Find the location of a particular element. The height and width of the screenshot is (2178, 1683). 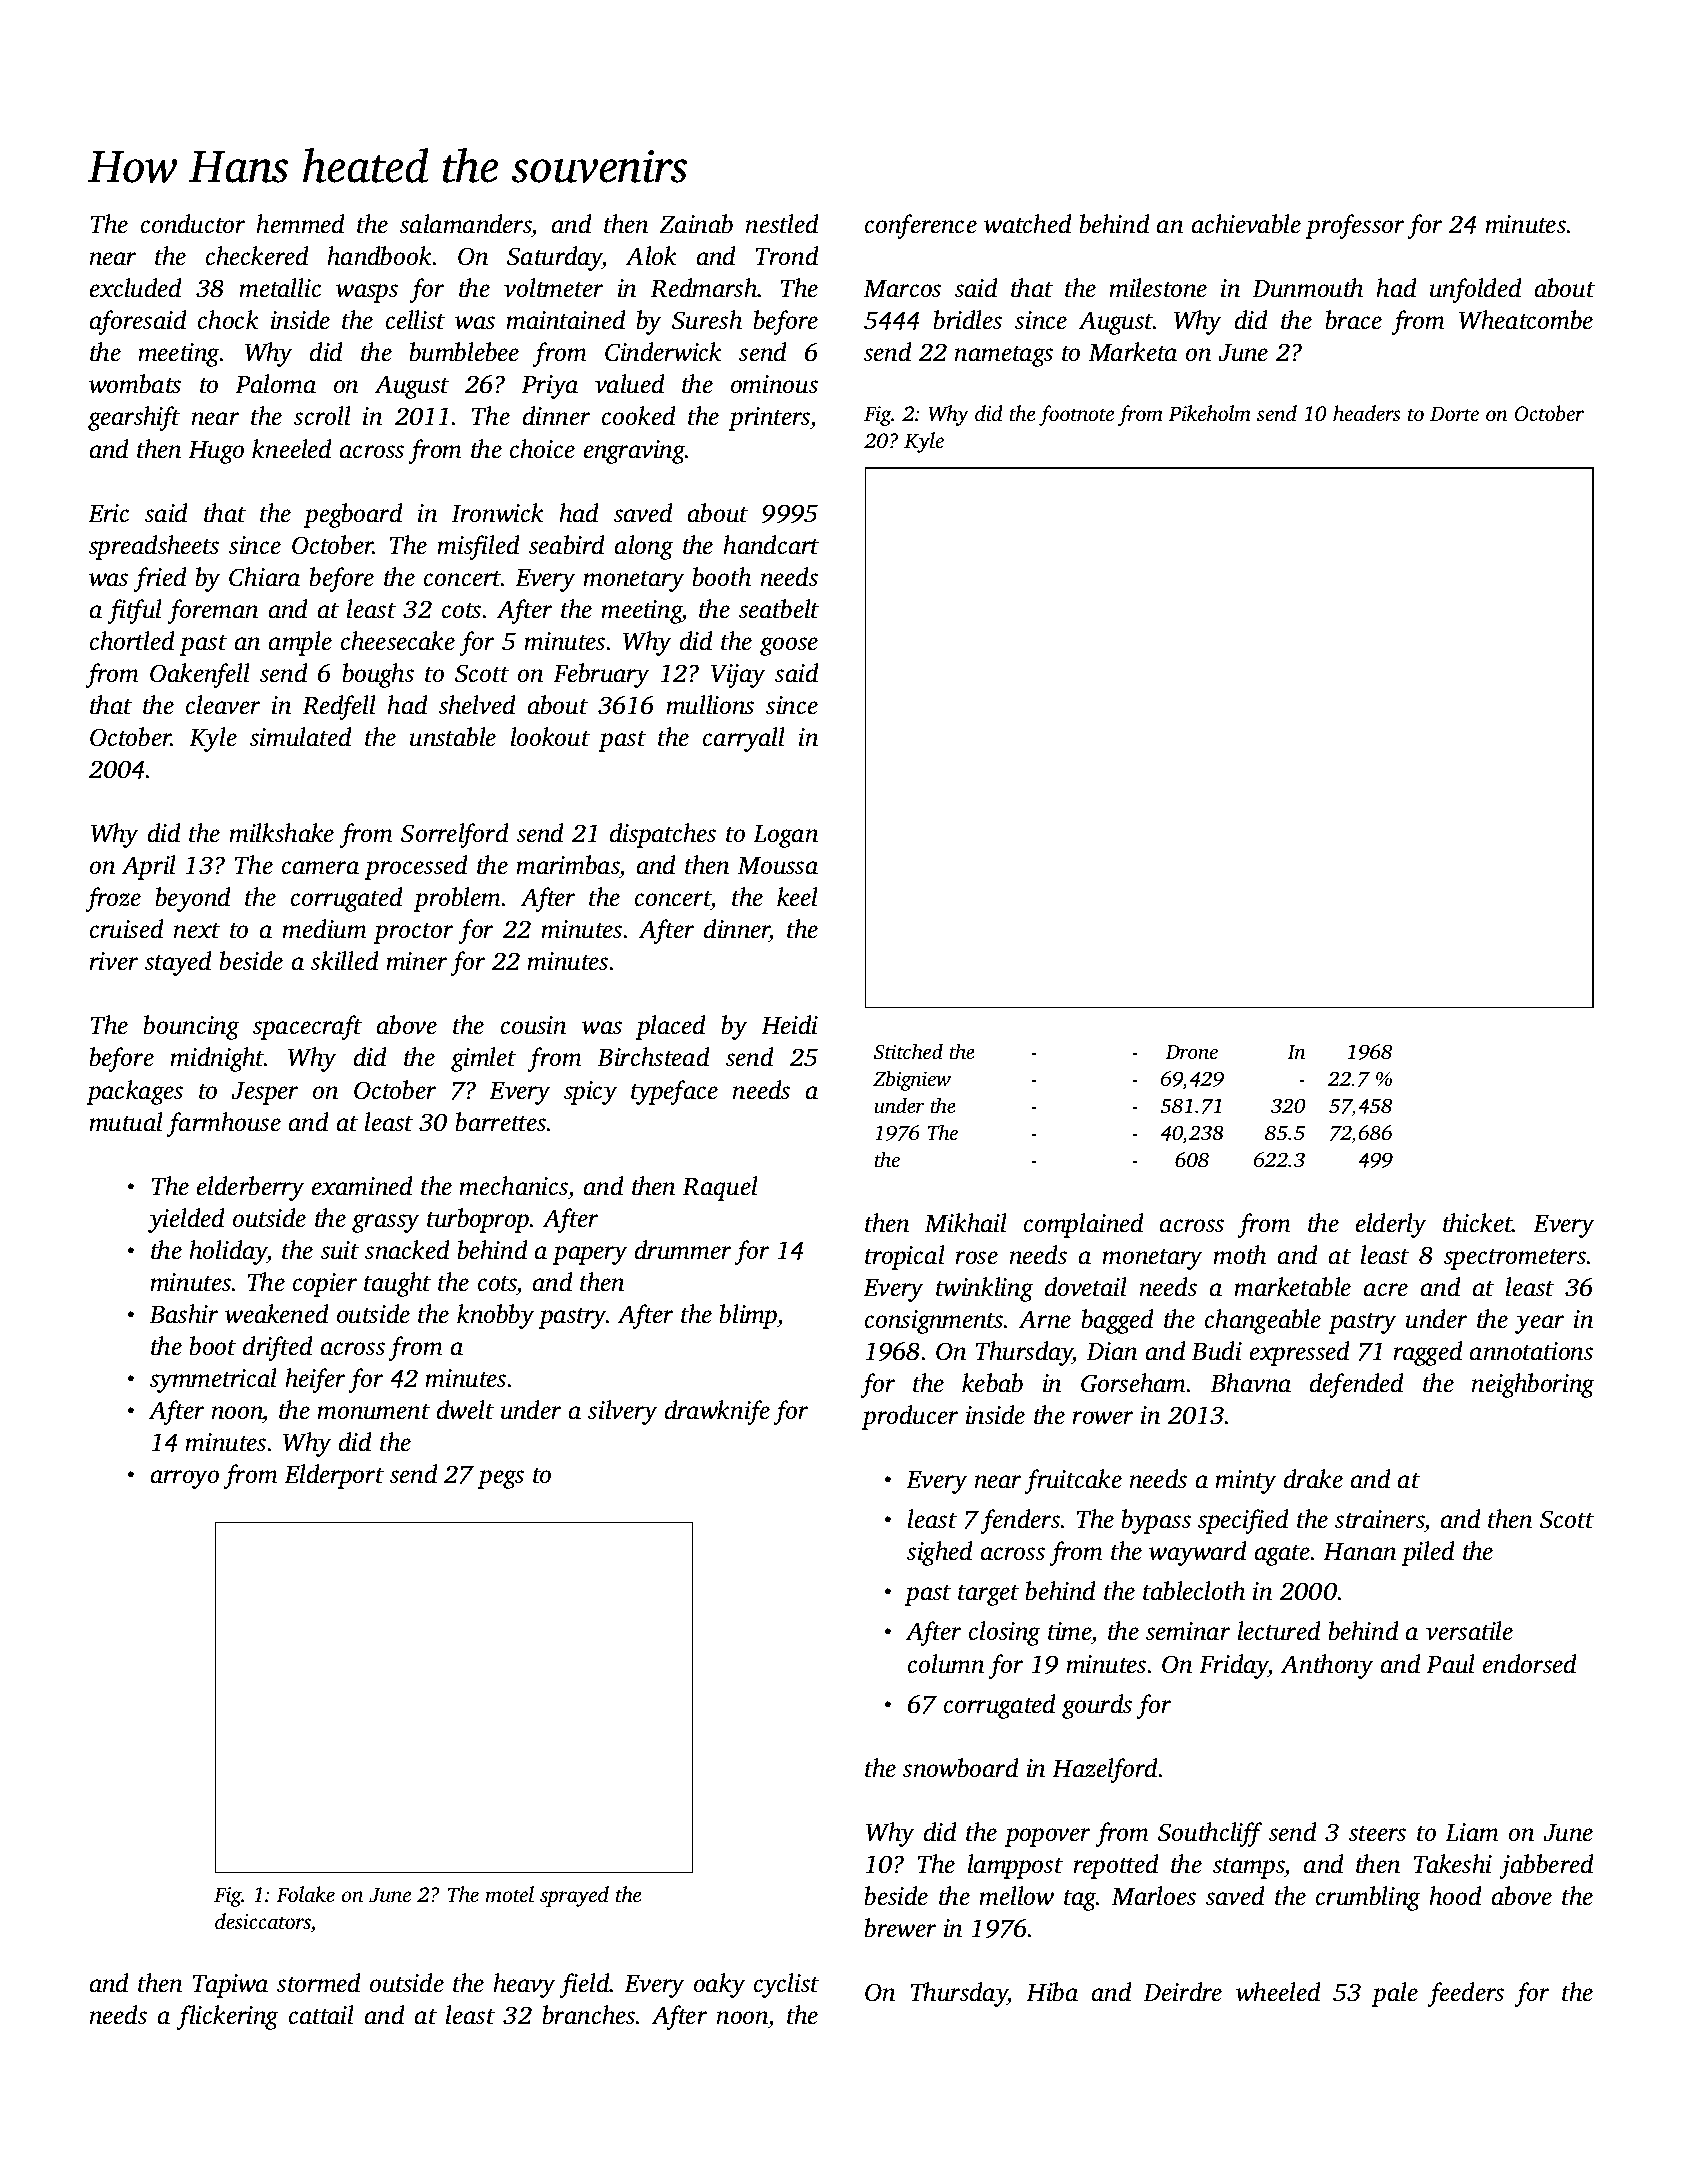

silvery is located at coordinates (622, 1412).
